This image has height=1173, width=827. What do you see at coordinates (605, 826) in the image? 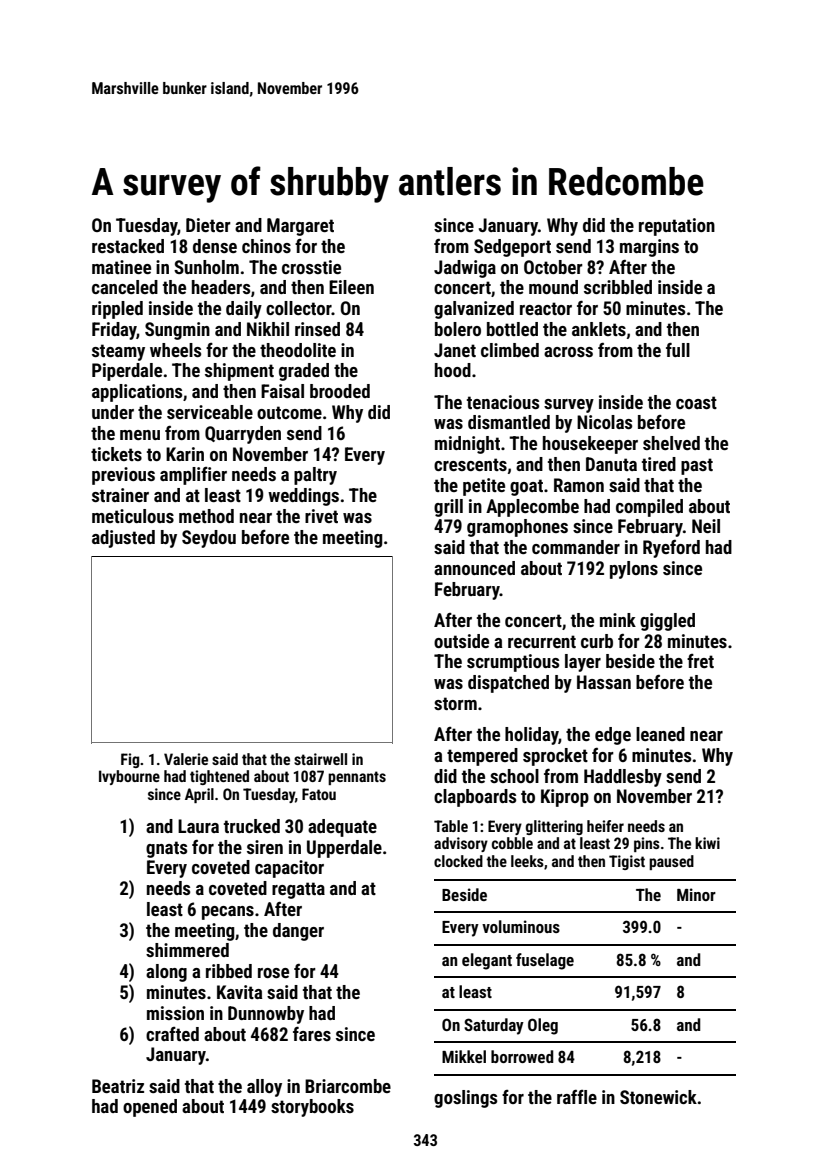
I see `heifer` at bounding box center [605, 826].
